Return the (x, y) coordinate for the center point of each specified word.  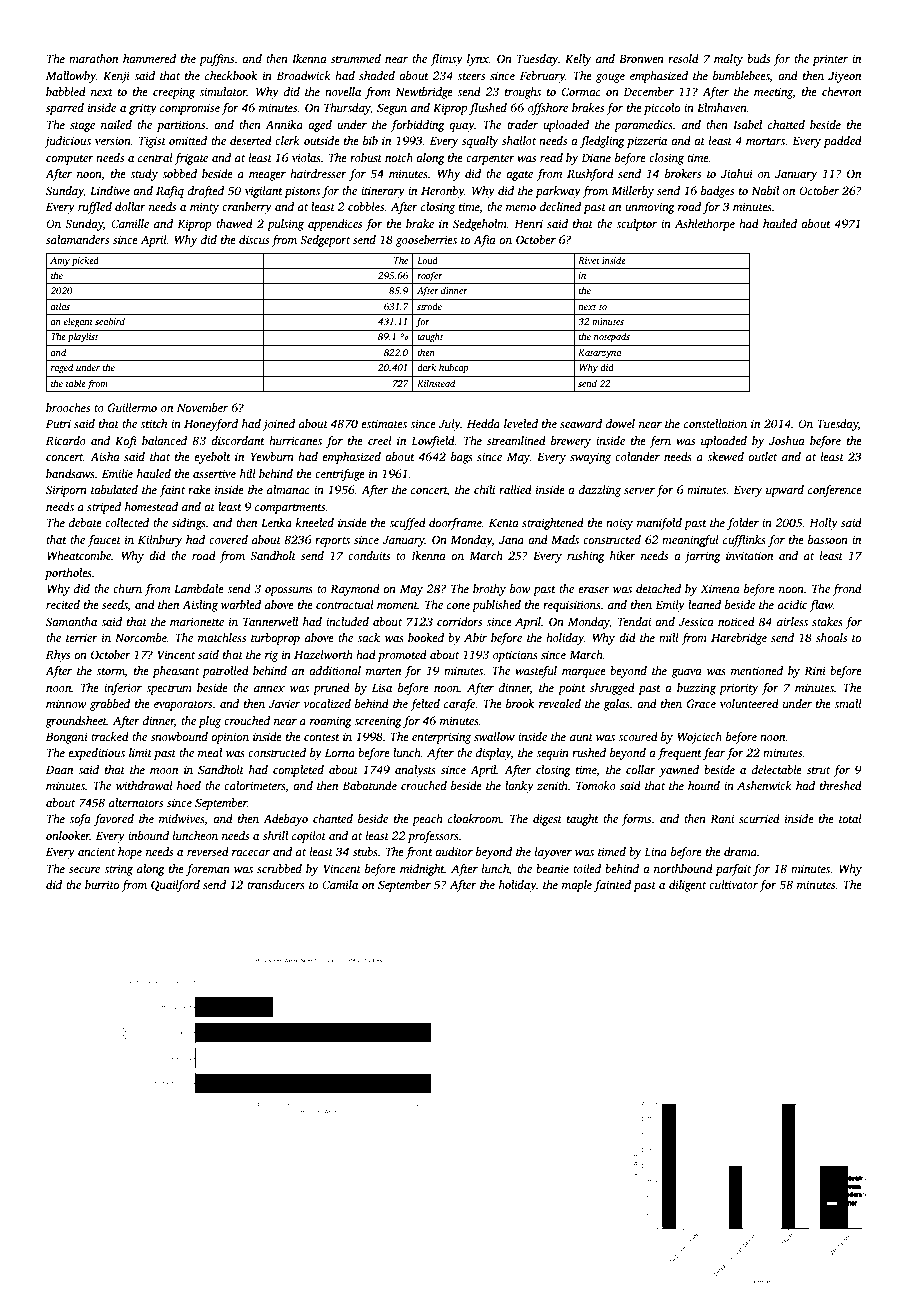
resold (683, 58)
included (347, 621)
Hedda (483, 423)
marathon (93, 58)
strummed (356, 58)
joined (279, 425)
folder (743, 524)
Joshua (787, 440)
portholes (68, 574)
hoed (189, 785)
